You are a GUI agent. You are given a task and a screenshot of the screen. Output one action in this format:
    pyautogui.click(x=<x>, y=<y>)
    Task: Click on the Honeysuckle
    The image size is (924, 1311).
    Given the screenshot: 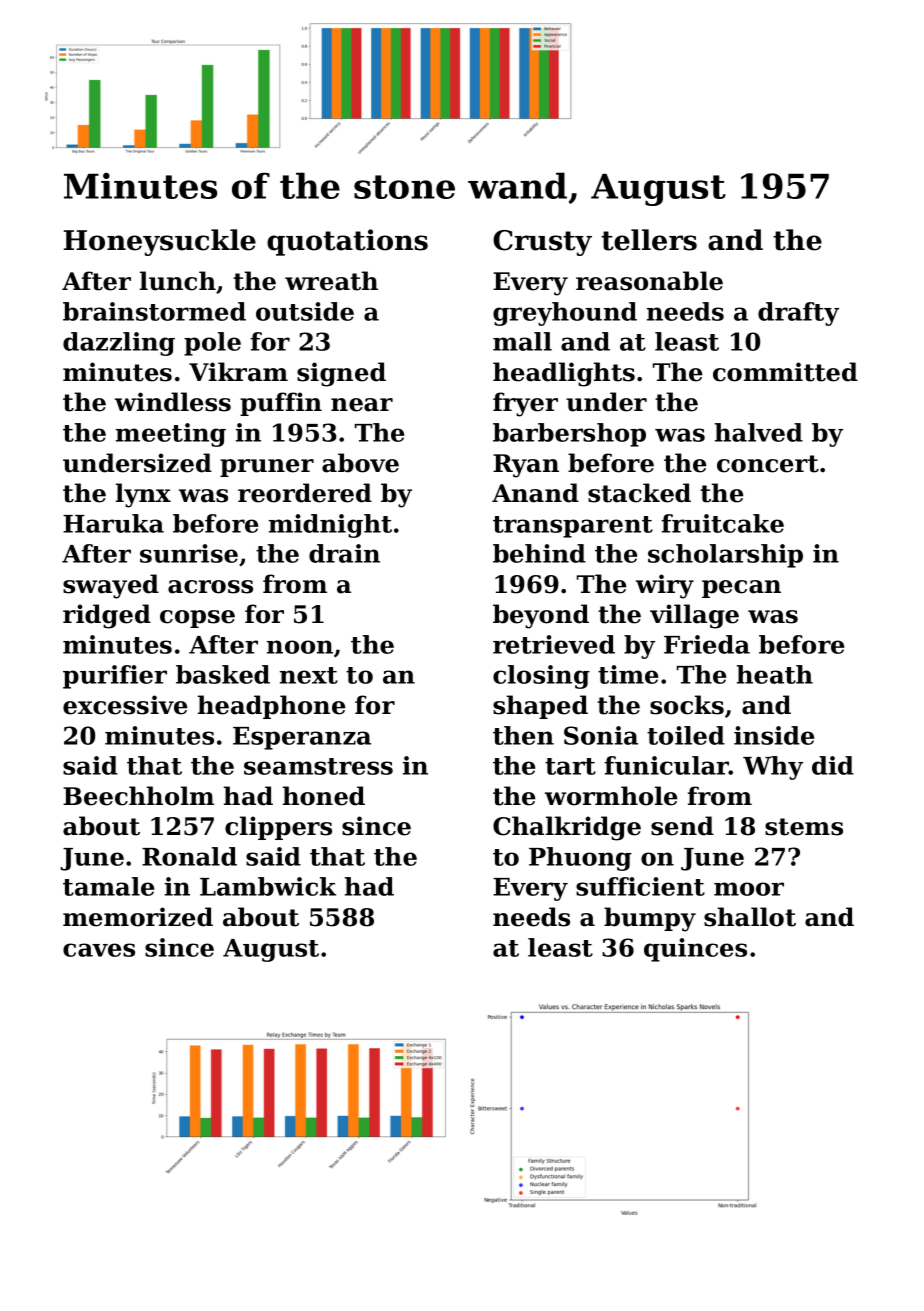 What is the action you would take?
    pyautogui.click(x=160, y=242)
